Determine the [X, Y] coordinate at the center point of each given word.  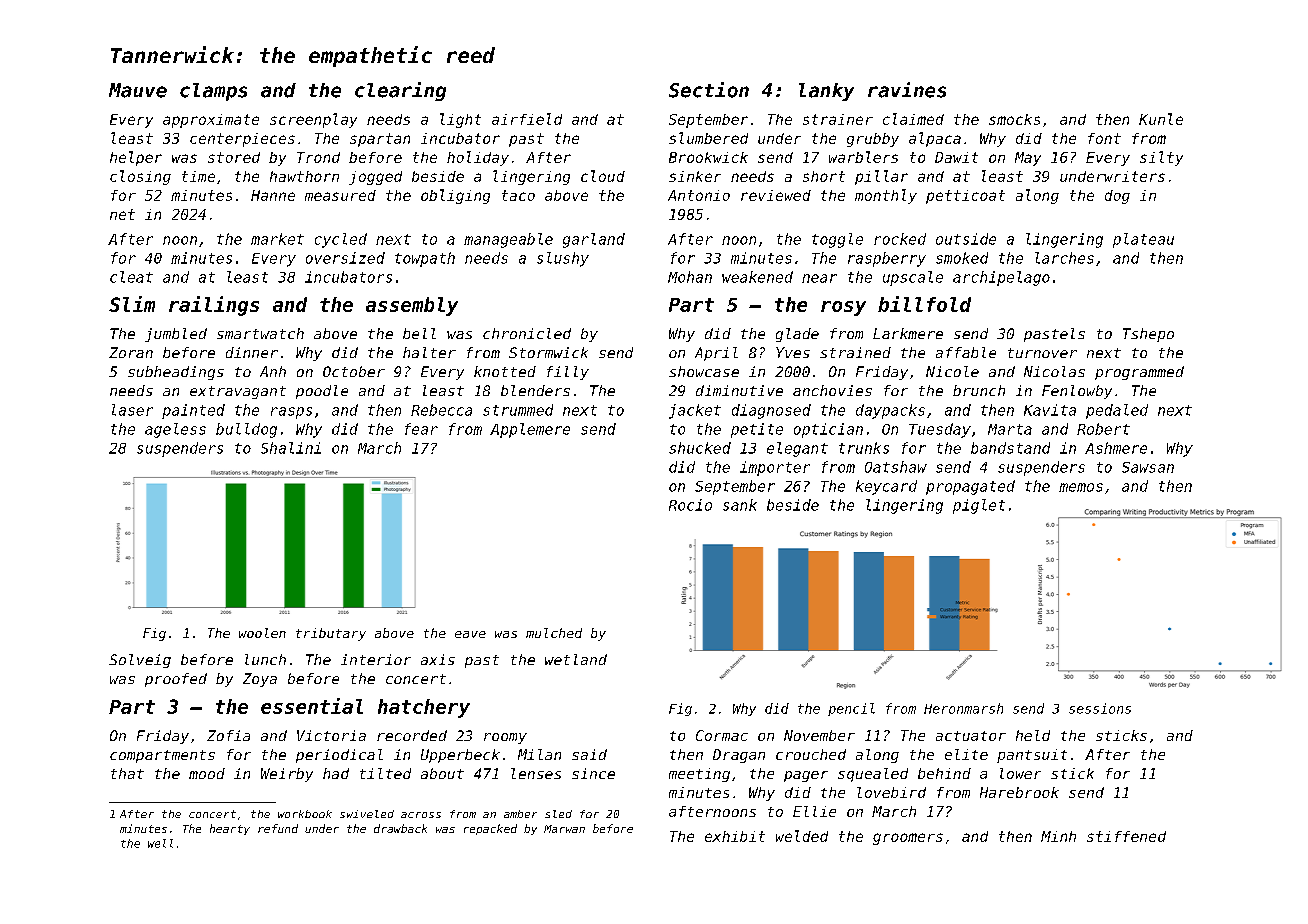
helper [136, 158]
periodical [339, 756]
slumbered [708, 138]
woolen [262, 633]
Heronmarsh [963, 708]
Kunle [1161, 119]
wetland [576, 659]
